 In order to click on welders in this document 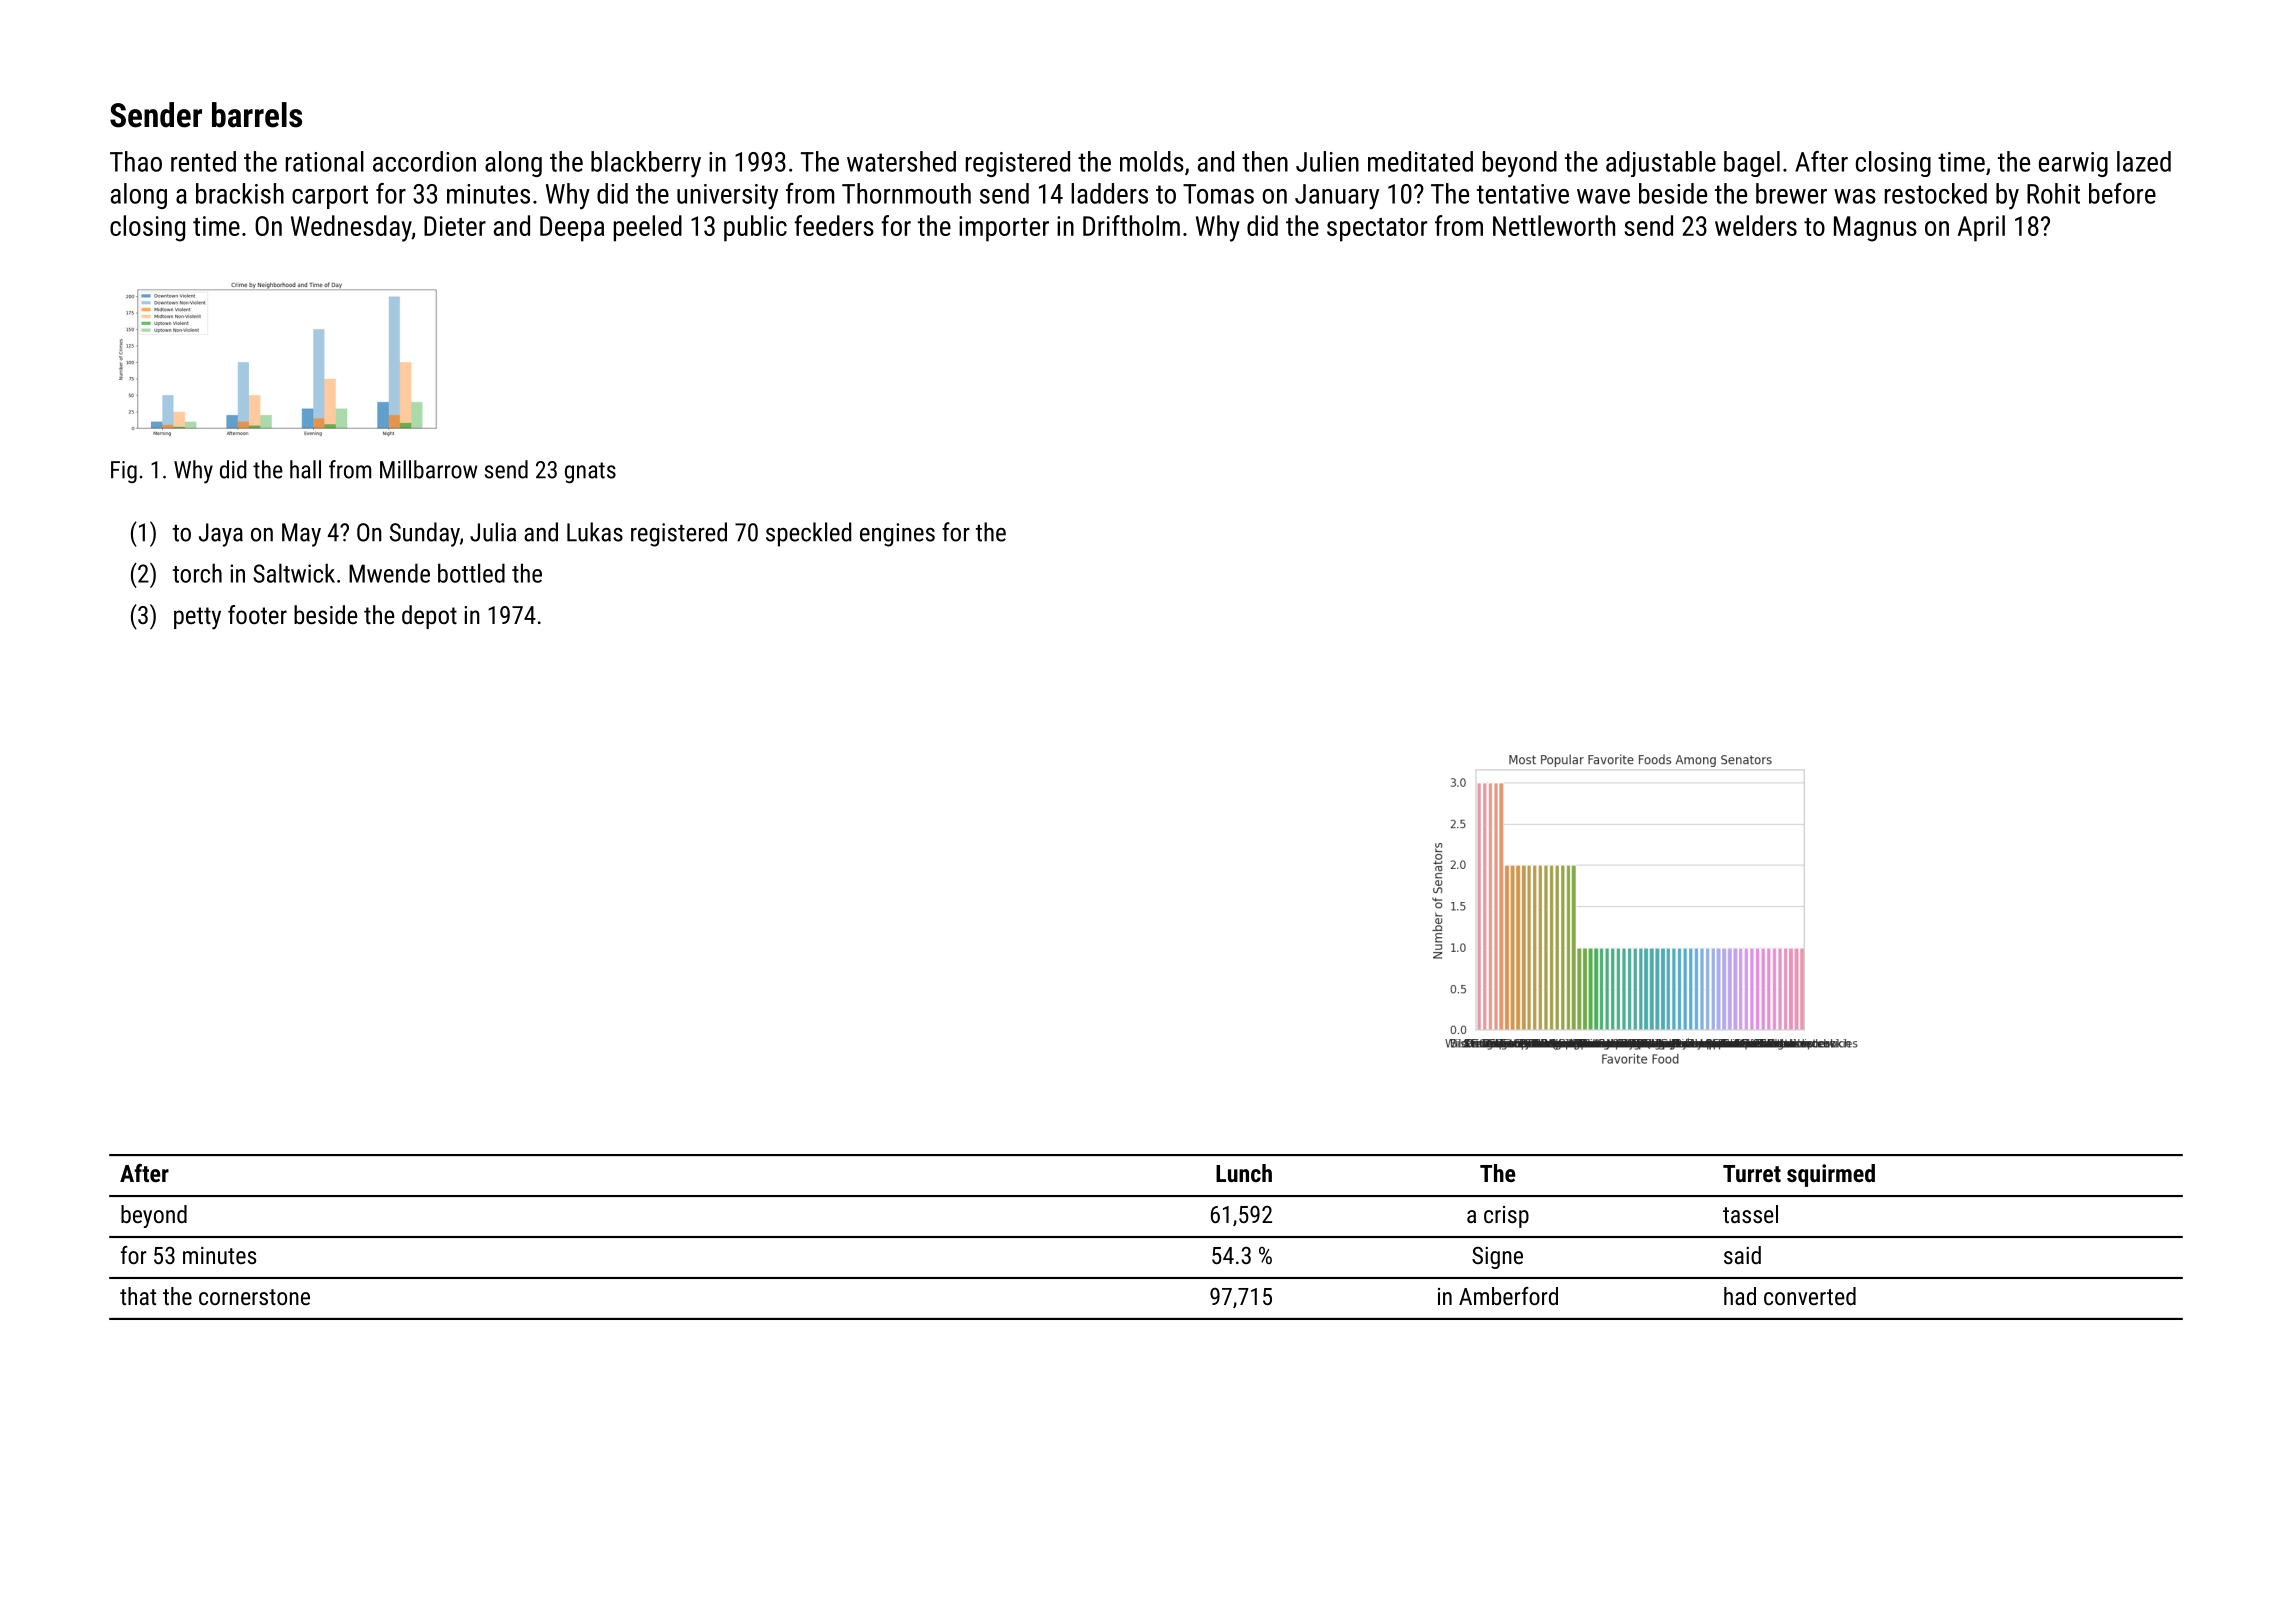, I will do `click(1756, 225)`.
